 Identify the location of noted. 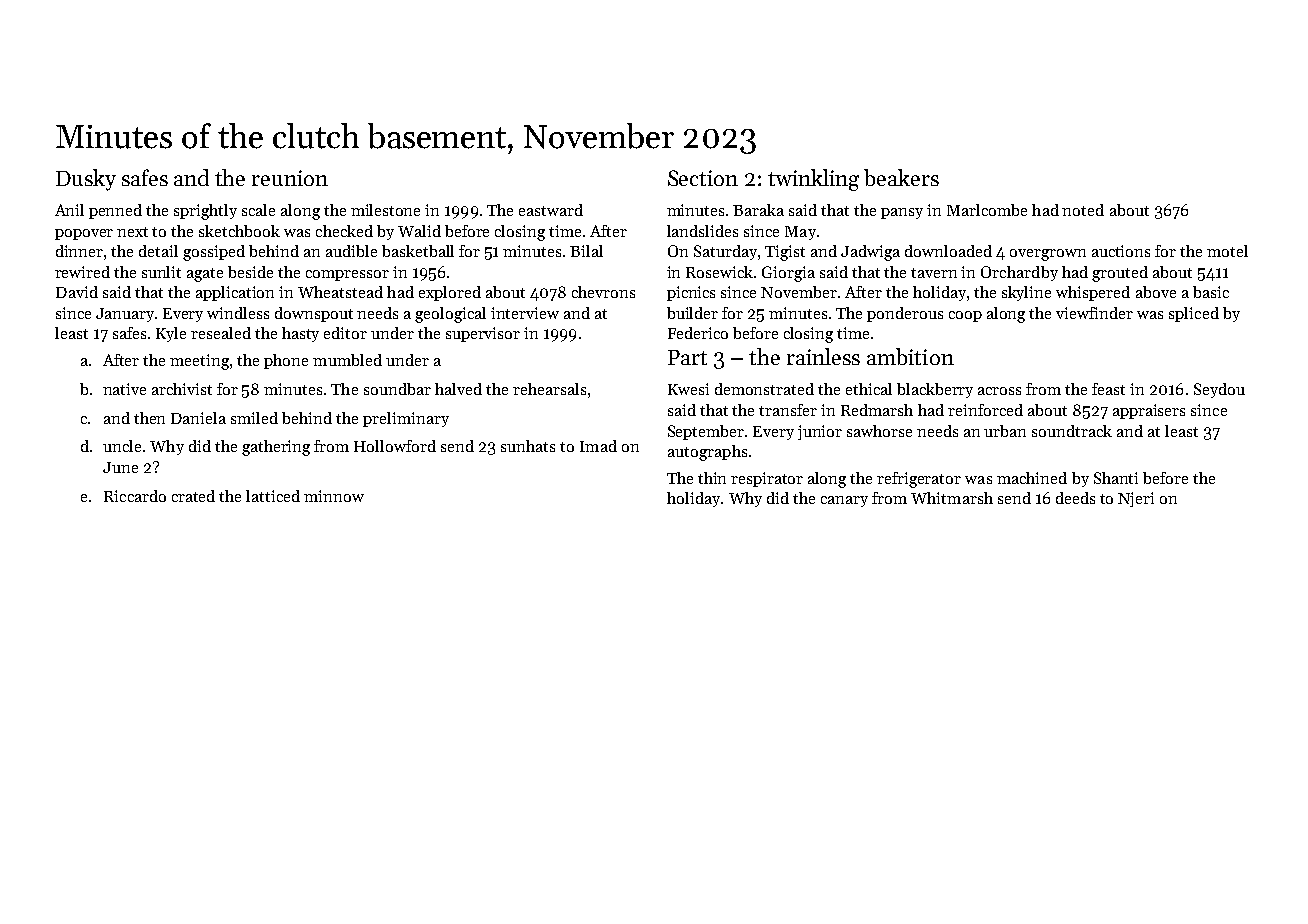
(1083, 210).
